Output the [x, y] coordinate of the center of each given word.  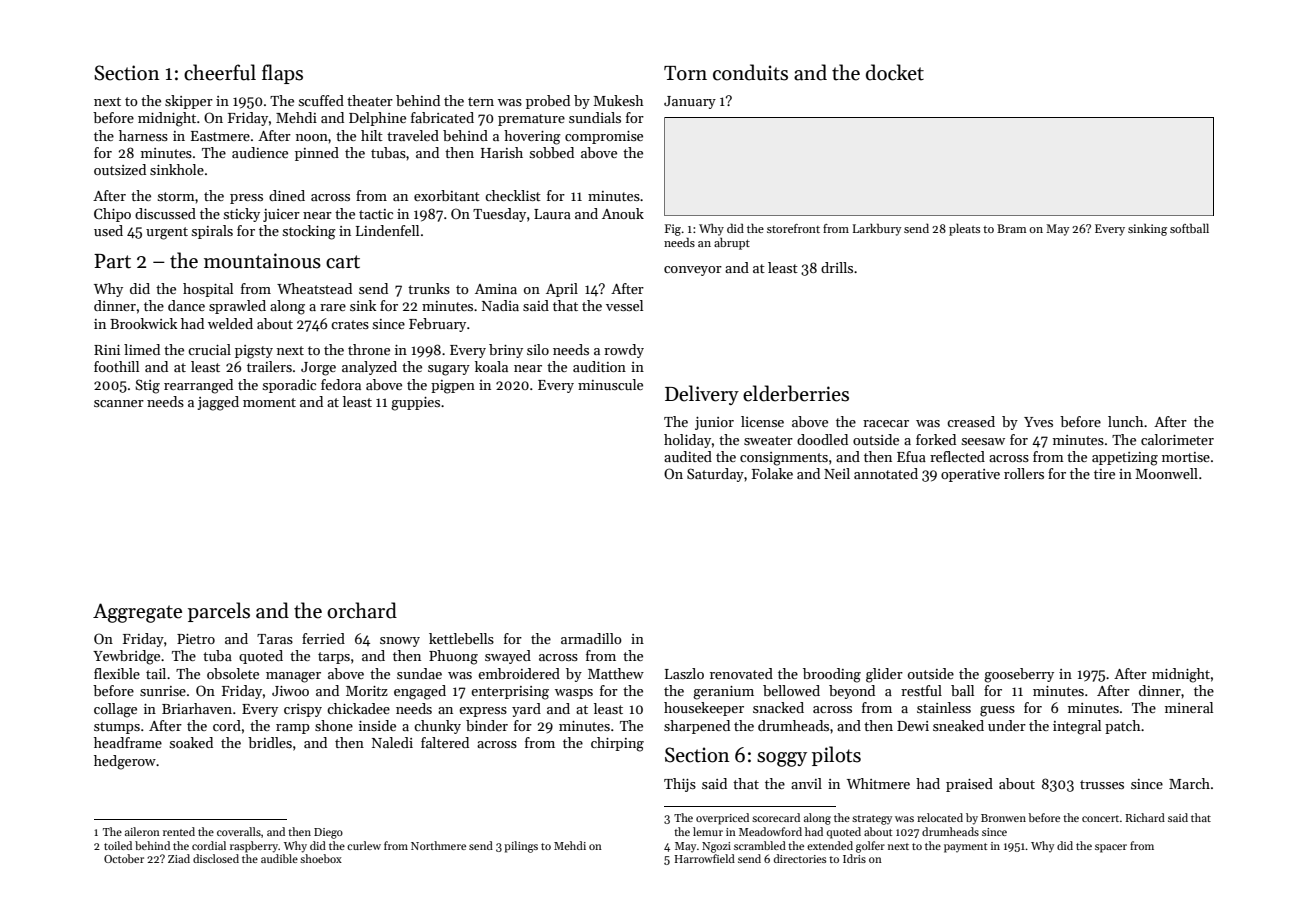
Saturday [715, 475]
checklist [513, 195]
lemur [708, 831]
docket [895, 72]
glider [884, 675]
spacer [1111, 848]
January [690, 102]
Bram [1012, 228]
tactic [376, 214]
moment [269, 402]
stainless [944, 707]
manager [293, 677]
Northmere [438, 845]
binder [487, 725]
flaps [282, 74]
